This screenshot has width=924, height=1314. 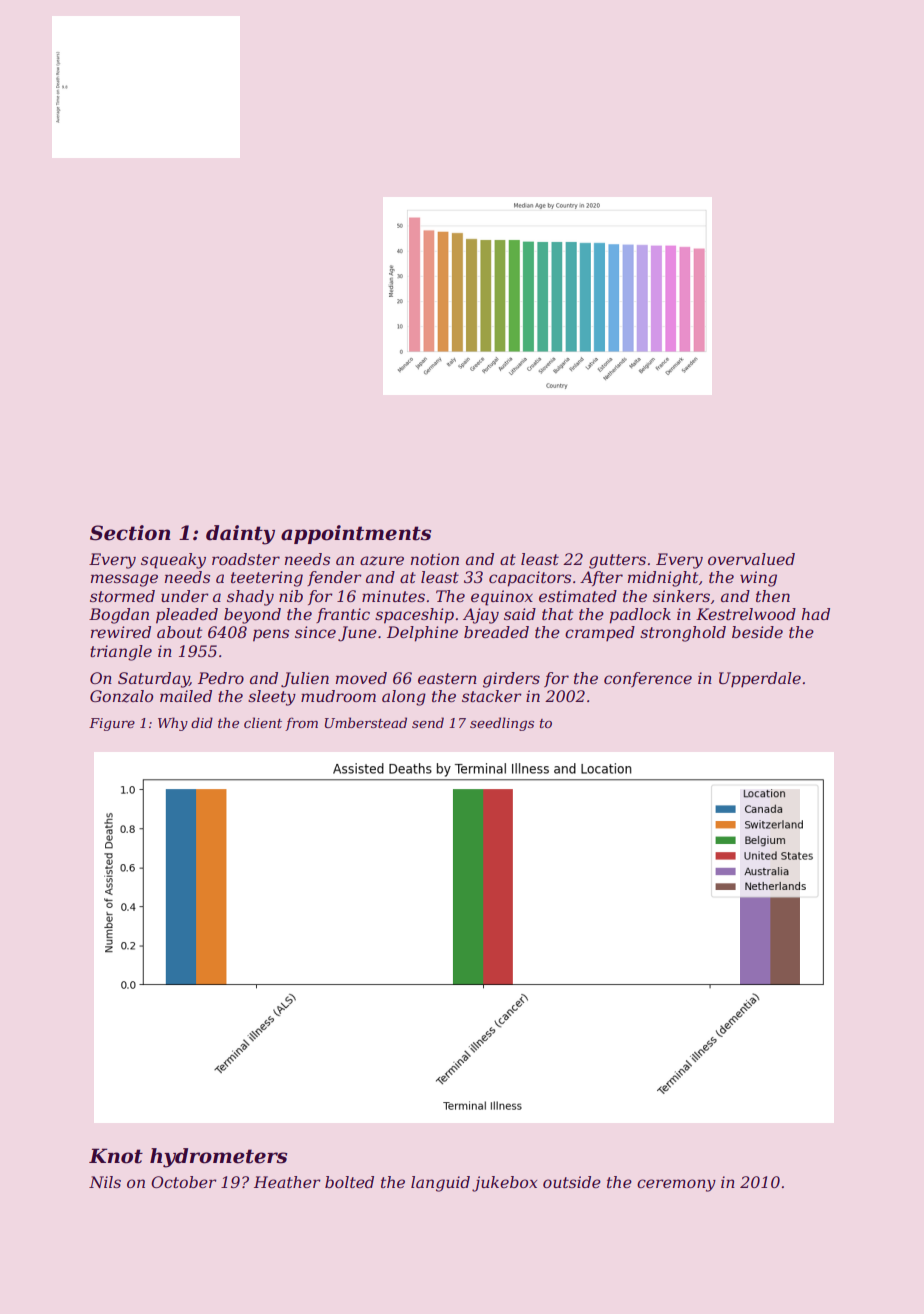 What do you see at coordinates (440, 1184) in the screenshot?
I see `languid` at bounding box center [440, 1184].
